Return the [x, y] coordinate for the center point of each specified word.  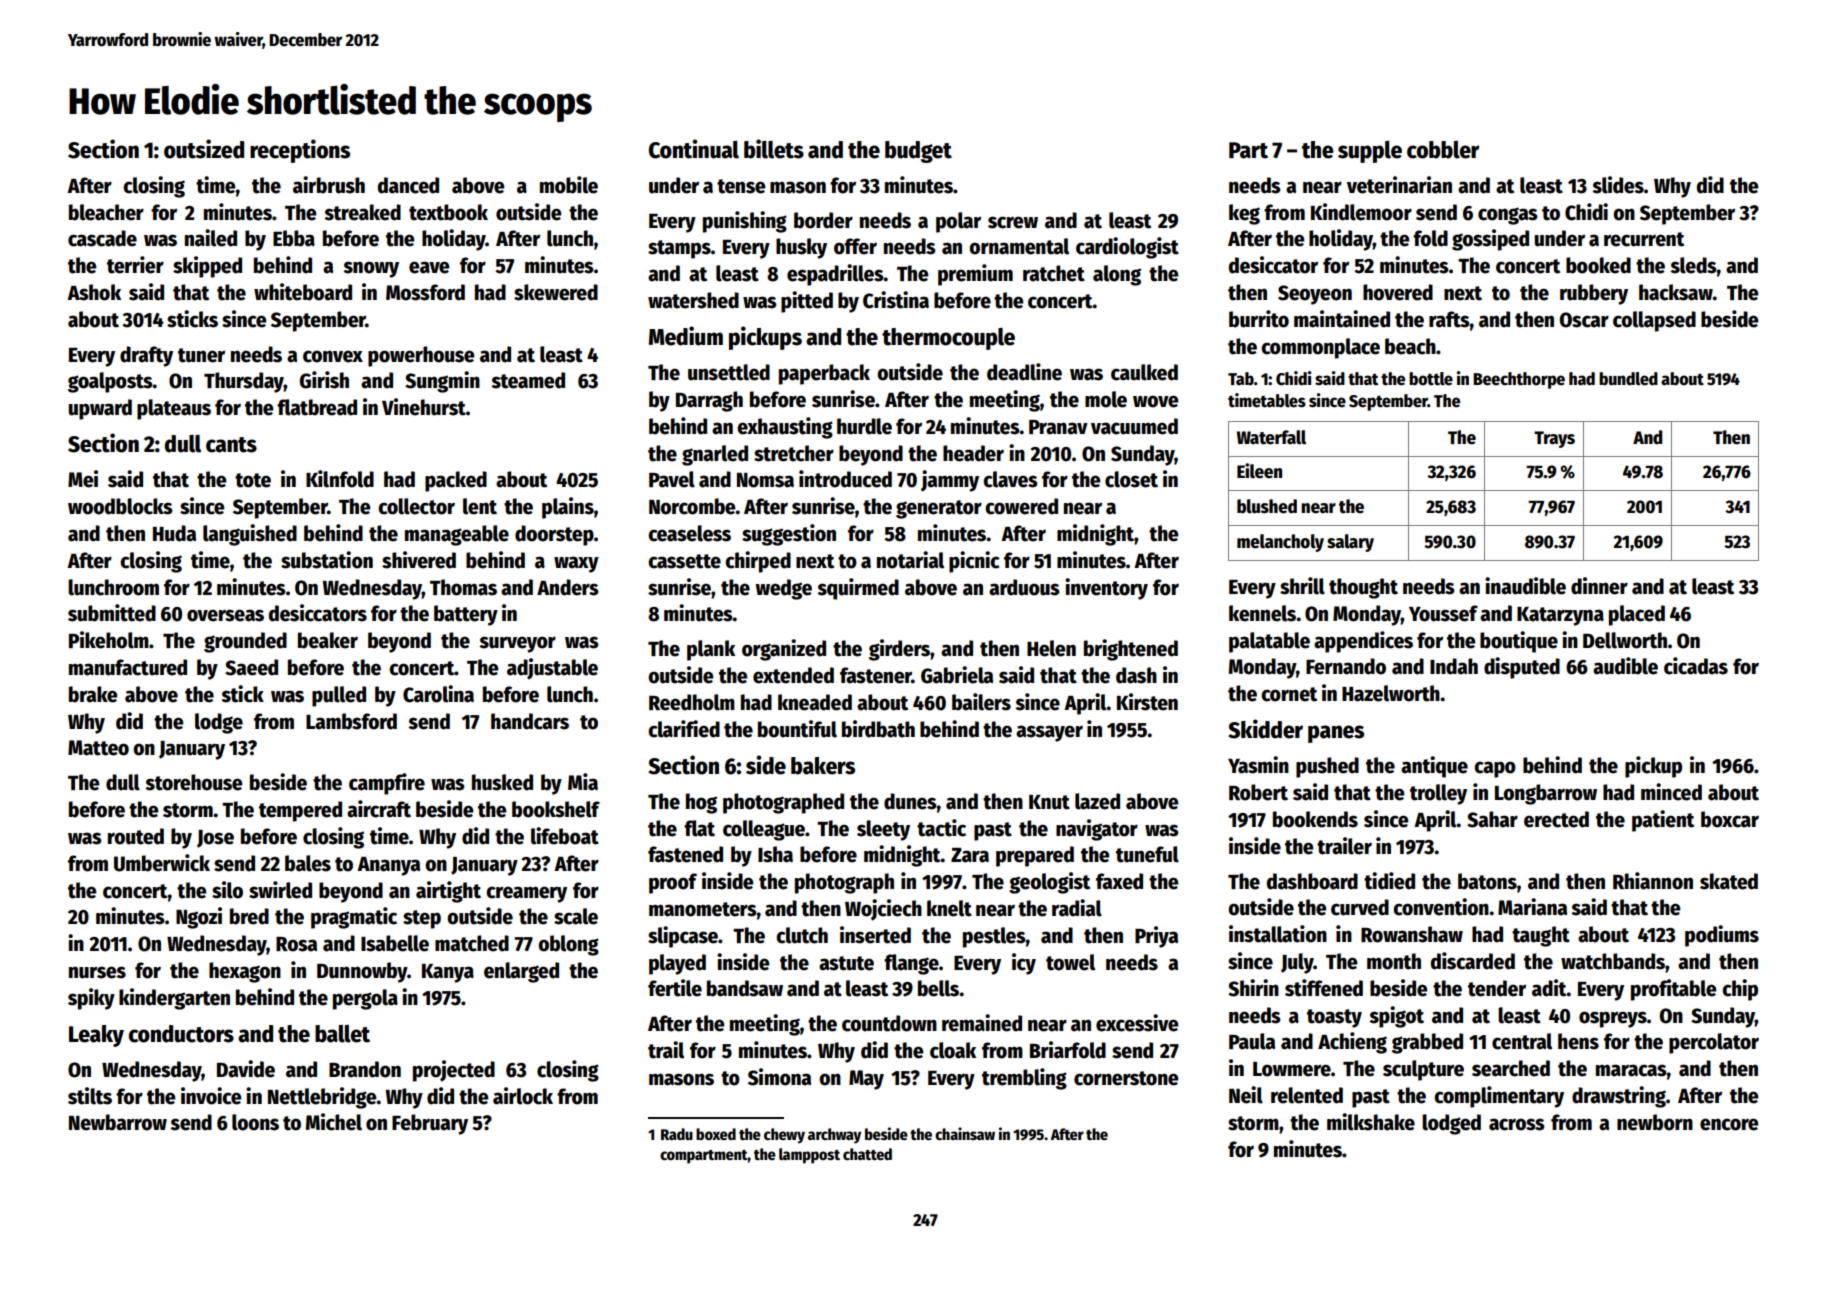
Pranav [1058, 427]
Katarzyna [1560, 616]
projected [454, 1071]
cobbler [1443, 150]
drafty [146, 356]
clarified [684, 729]
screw [1013, 222]
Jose [215, 839]
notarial [910, 560]
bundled [1628, 379]
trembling [1024, 1079]
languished [250, 535]
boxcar [1730, 819]
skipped [207, 267]
